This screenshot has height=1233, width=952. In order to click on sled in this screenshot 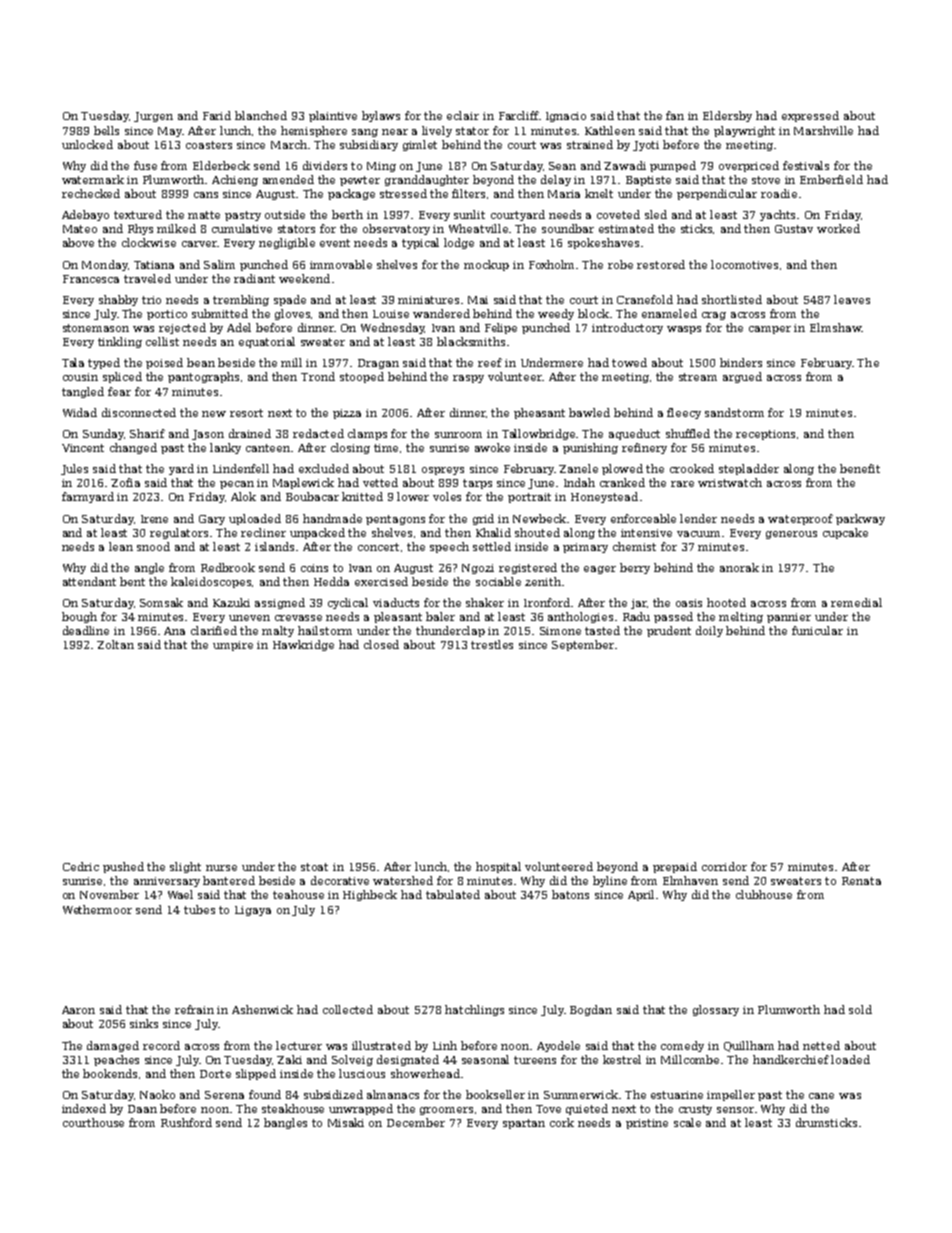, I will do `click(656, 214)`.
